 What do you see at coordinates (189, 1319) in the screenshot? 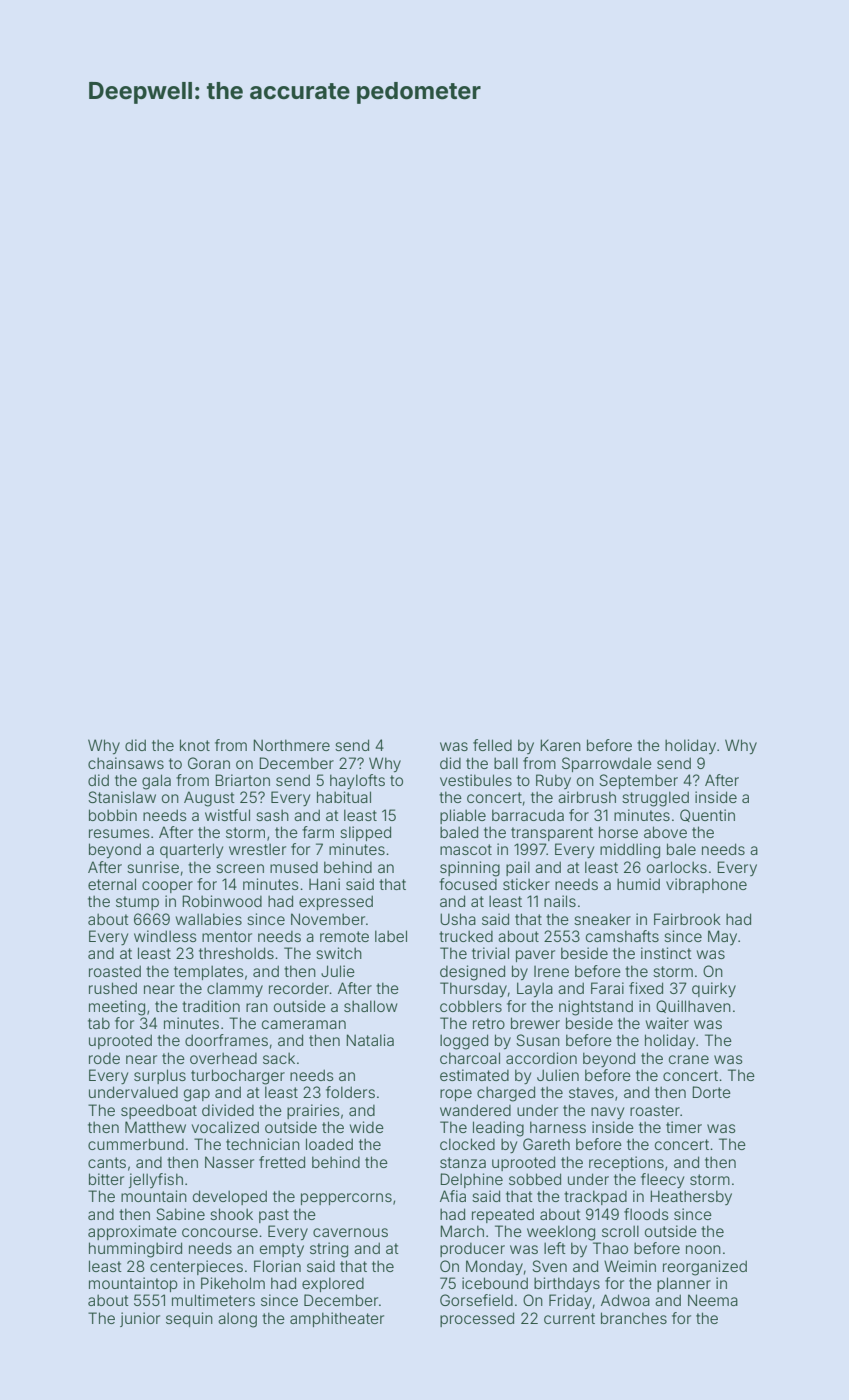
I see `sequin` at bounding box center [189, 1319].
